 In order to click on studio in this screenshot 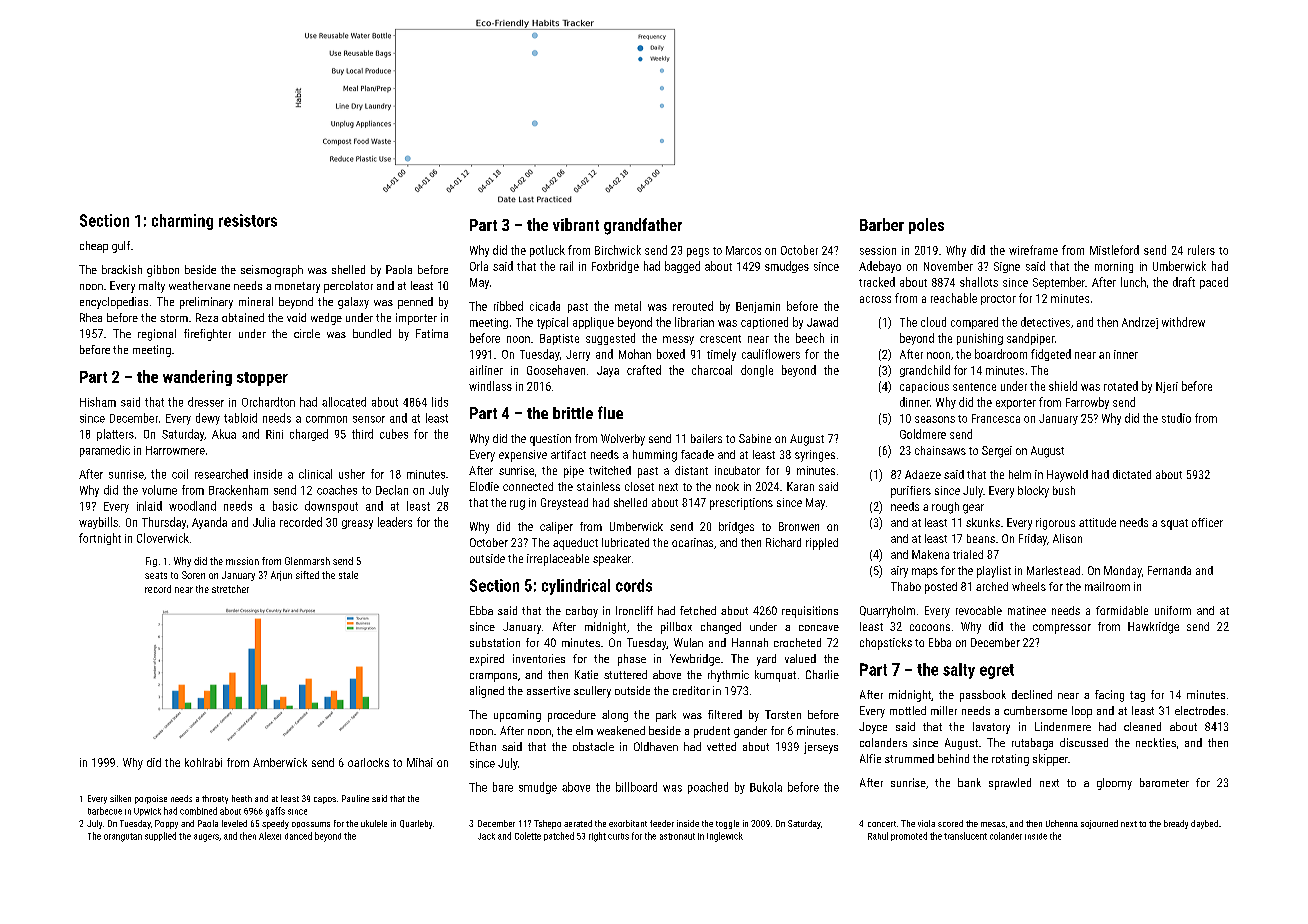, I will do `click(1176, 418)`.
